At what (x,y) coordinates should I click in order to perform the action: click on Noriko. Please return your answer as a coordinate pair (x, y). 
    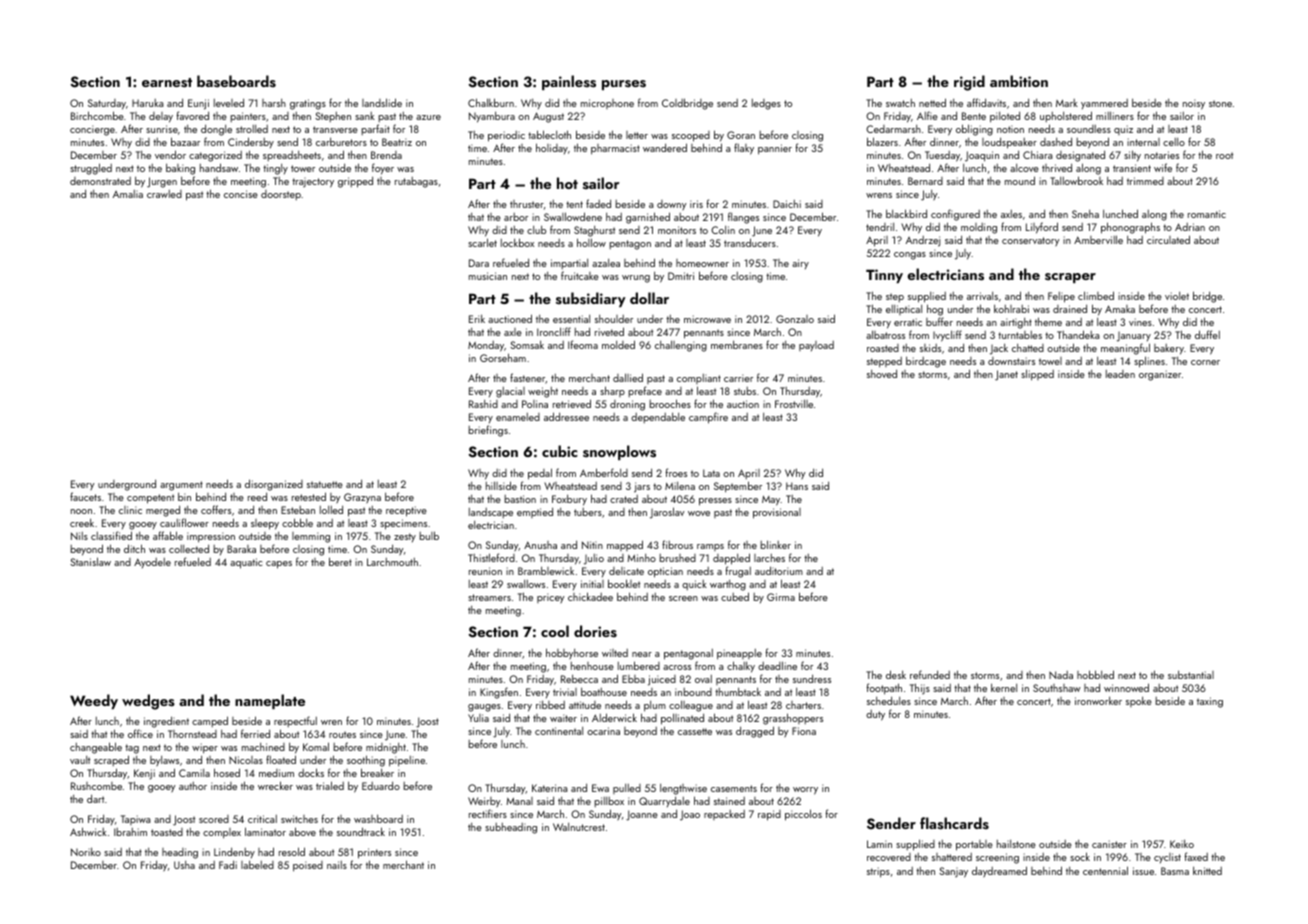
    Looking at the image, I should click on (86, 851).
